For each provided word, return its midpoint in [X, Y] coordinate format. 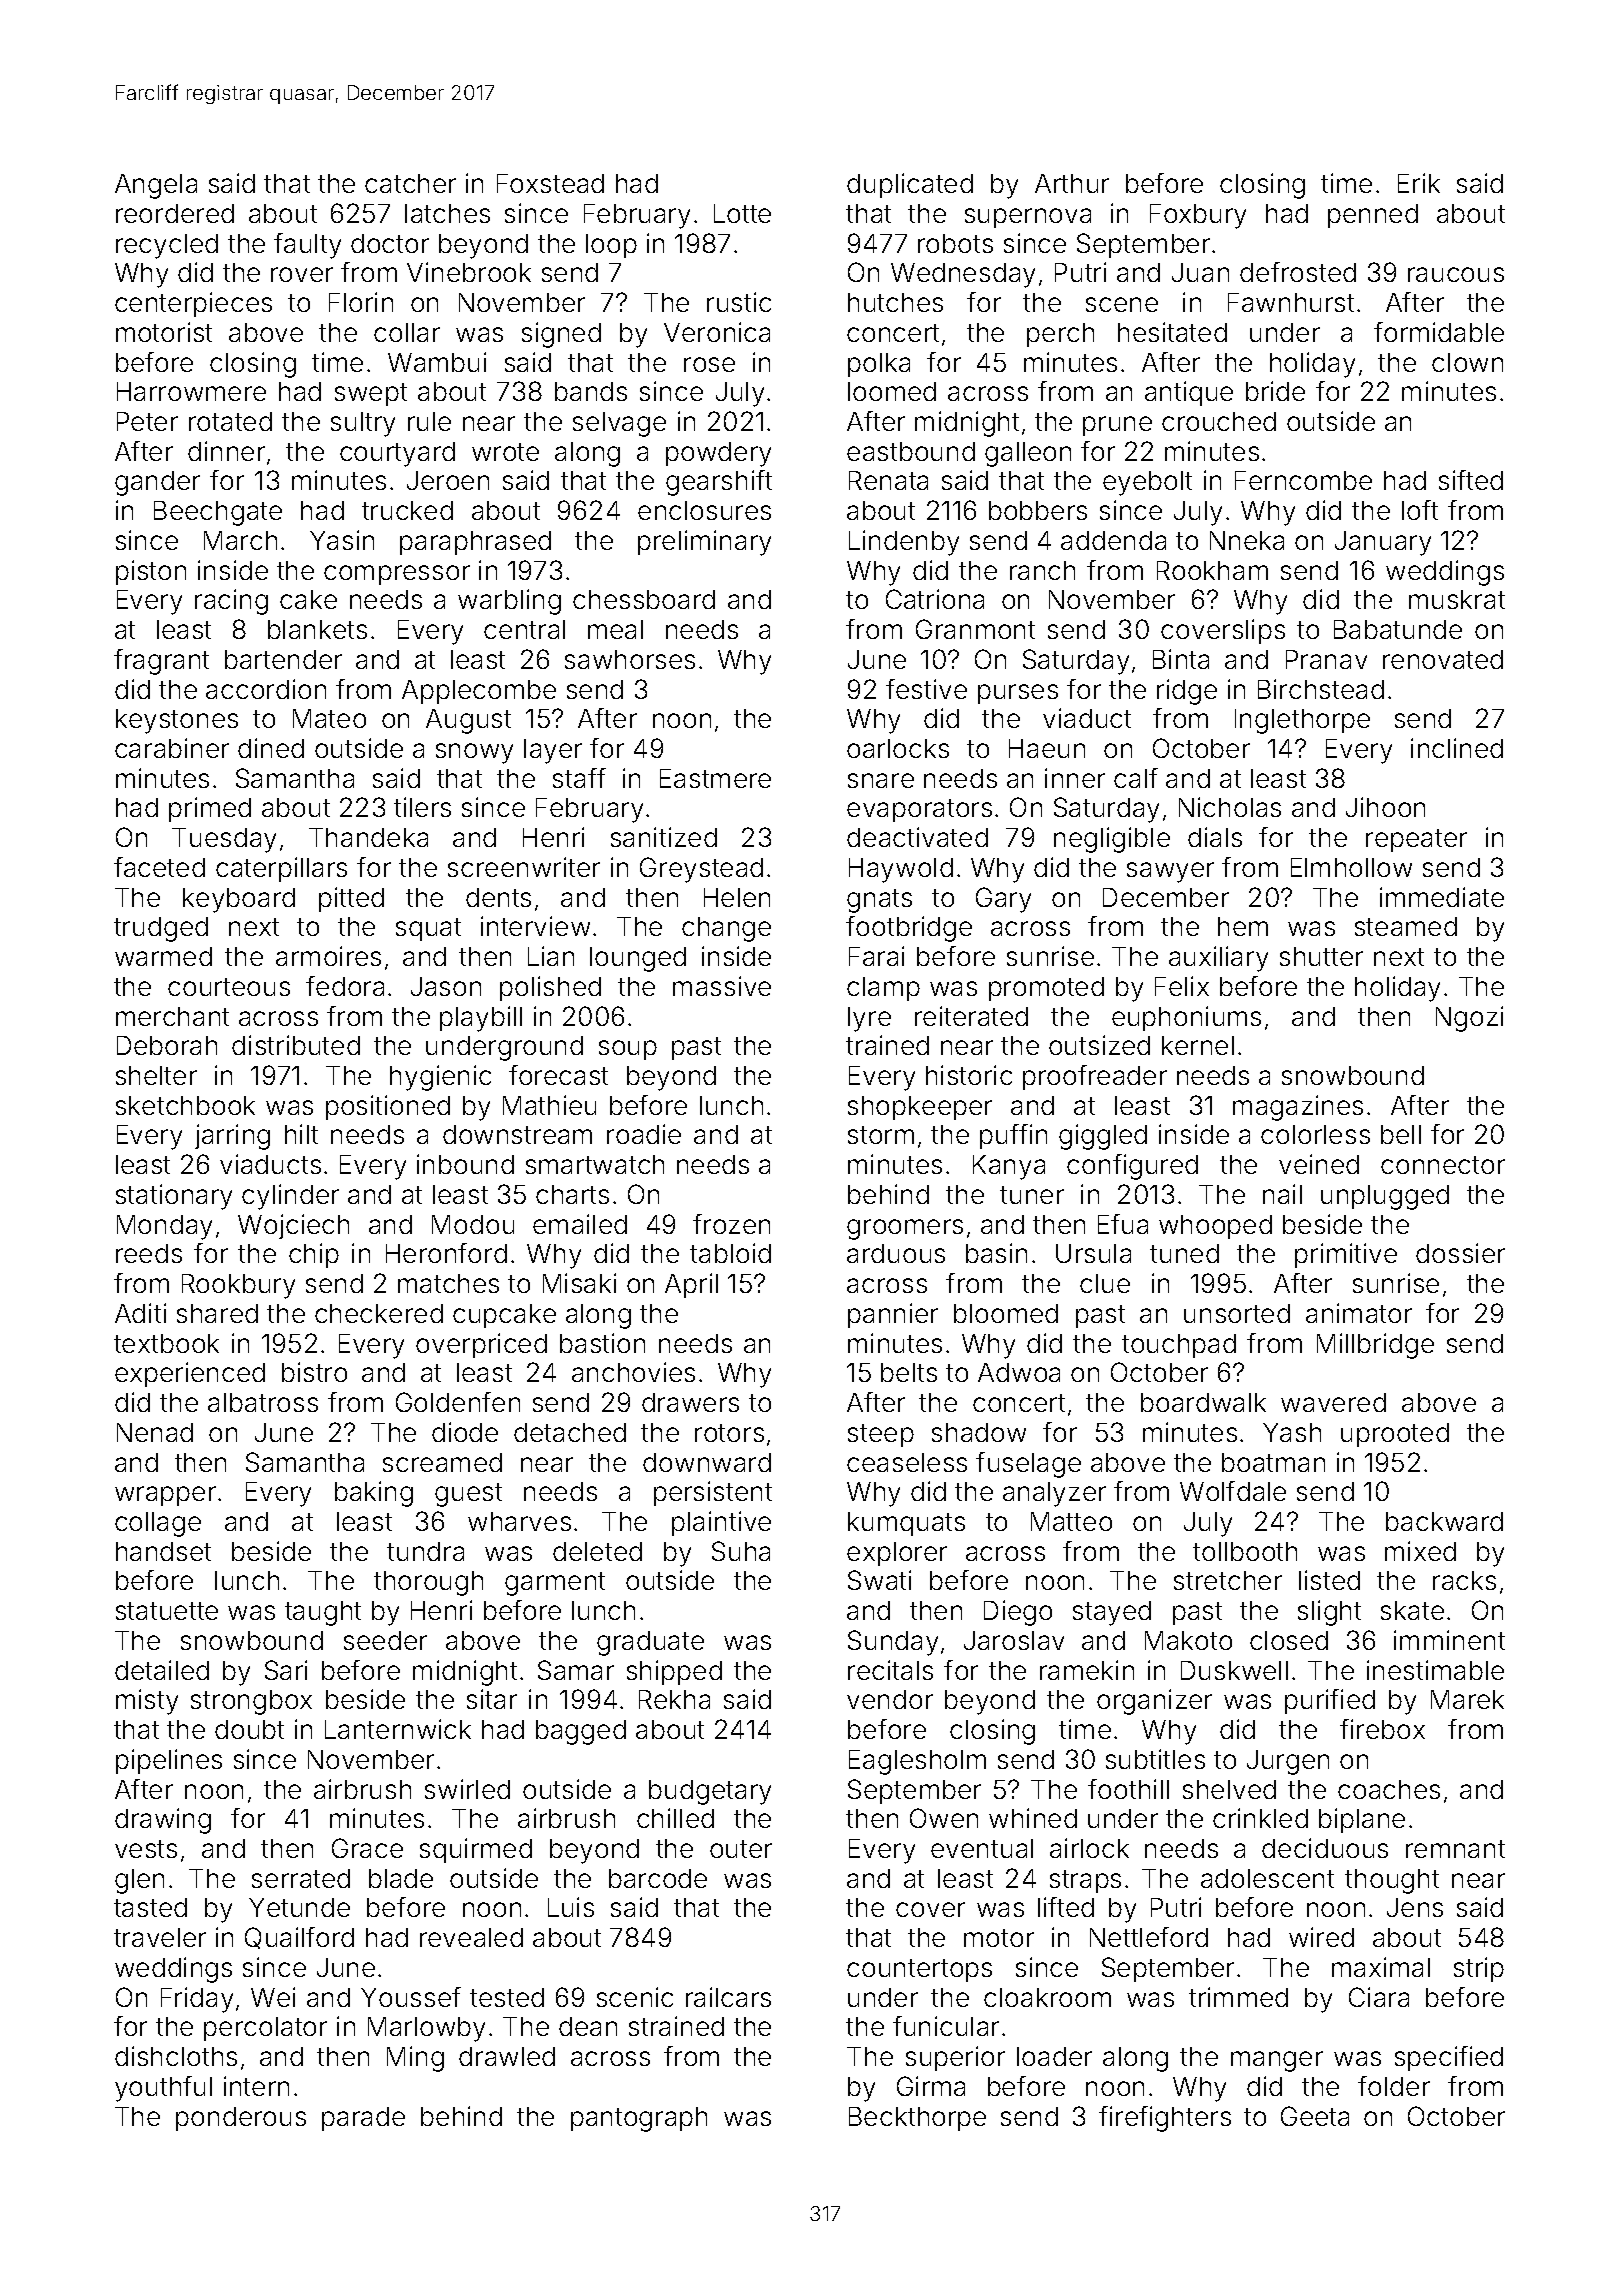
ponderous [241, 2119]
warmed [163, 956]
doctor [390, 243]
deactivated [917, 837]
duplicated [910, 185]
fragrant [161, 662]
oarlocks [898, 748]
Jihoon [1385, 807]
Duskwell [1234, 1670]
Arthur [1072, 183]
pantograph [639, 2119]
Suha [741, 1551]
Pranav [1326, 659]
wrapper [165, 1496]
